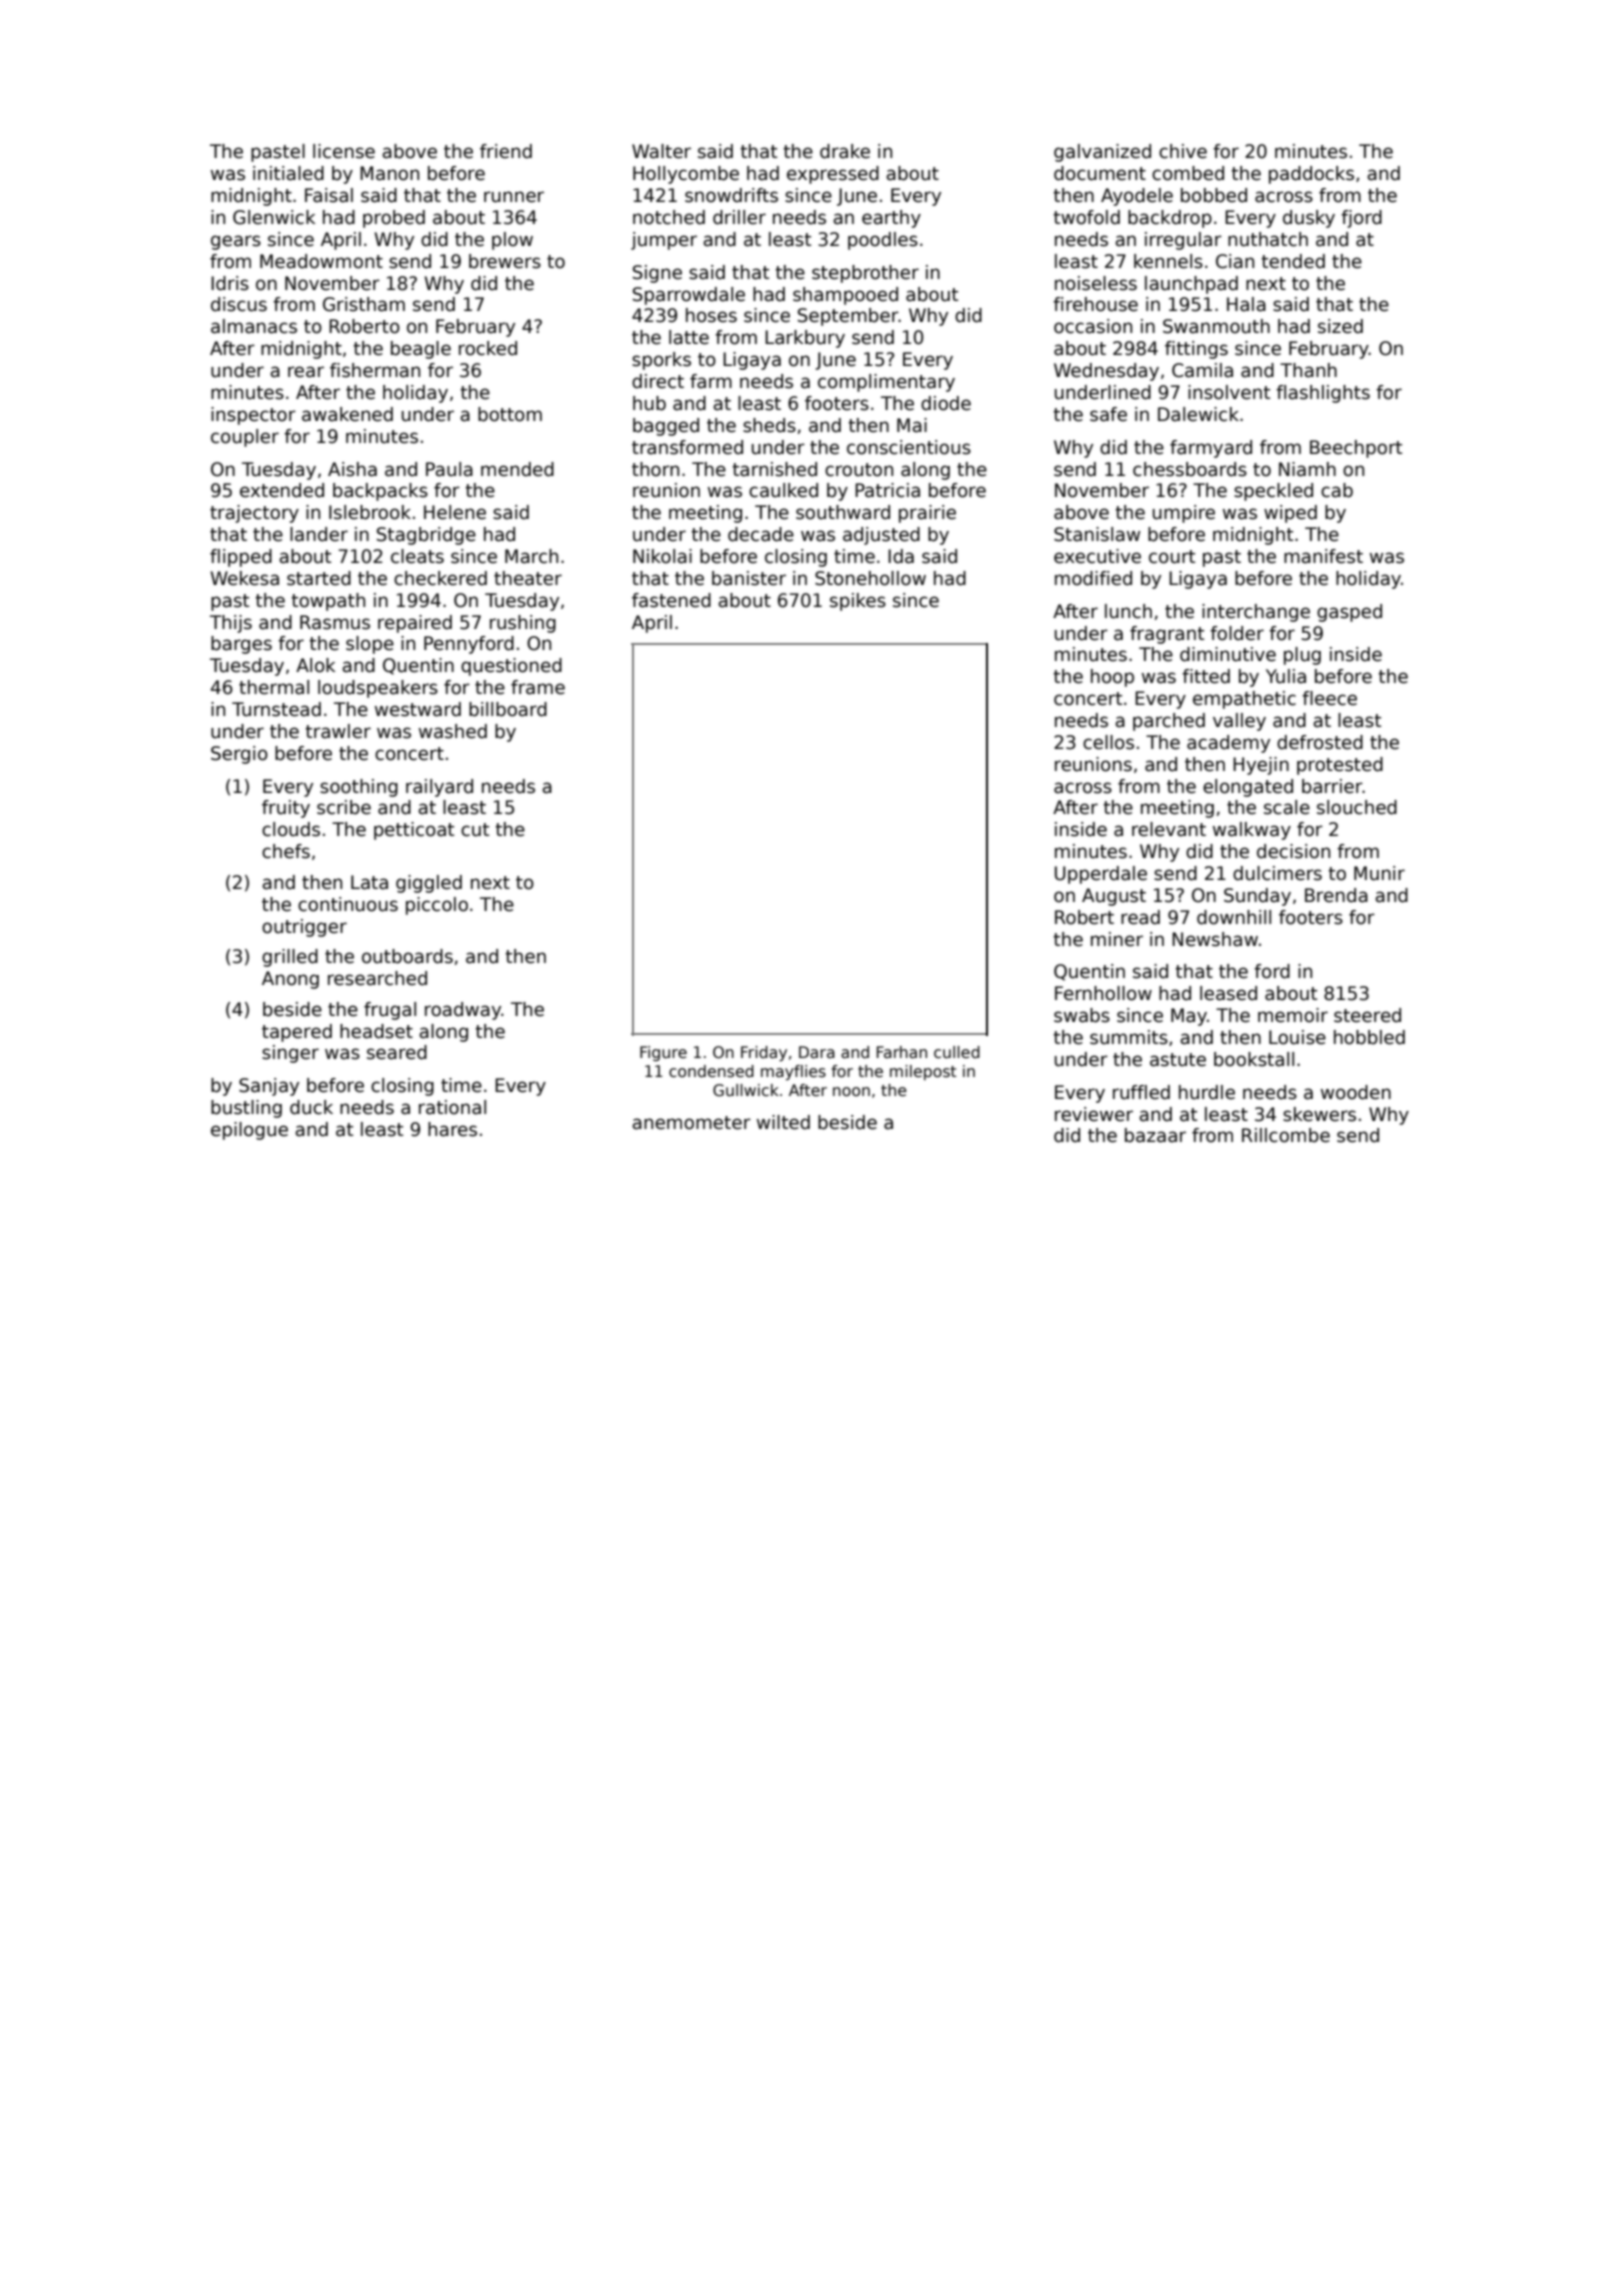 The height and width of the screenshot is (2292, 1620). I want to click on caulked, so click(783, 490).
